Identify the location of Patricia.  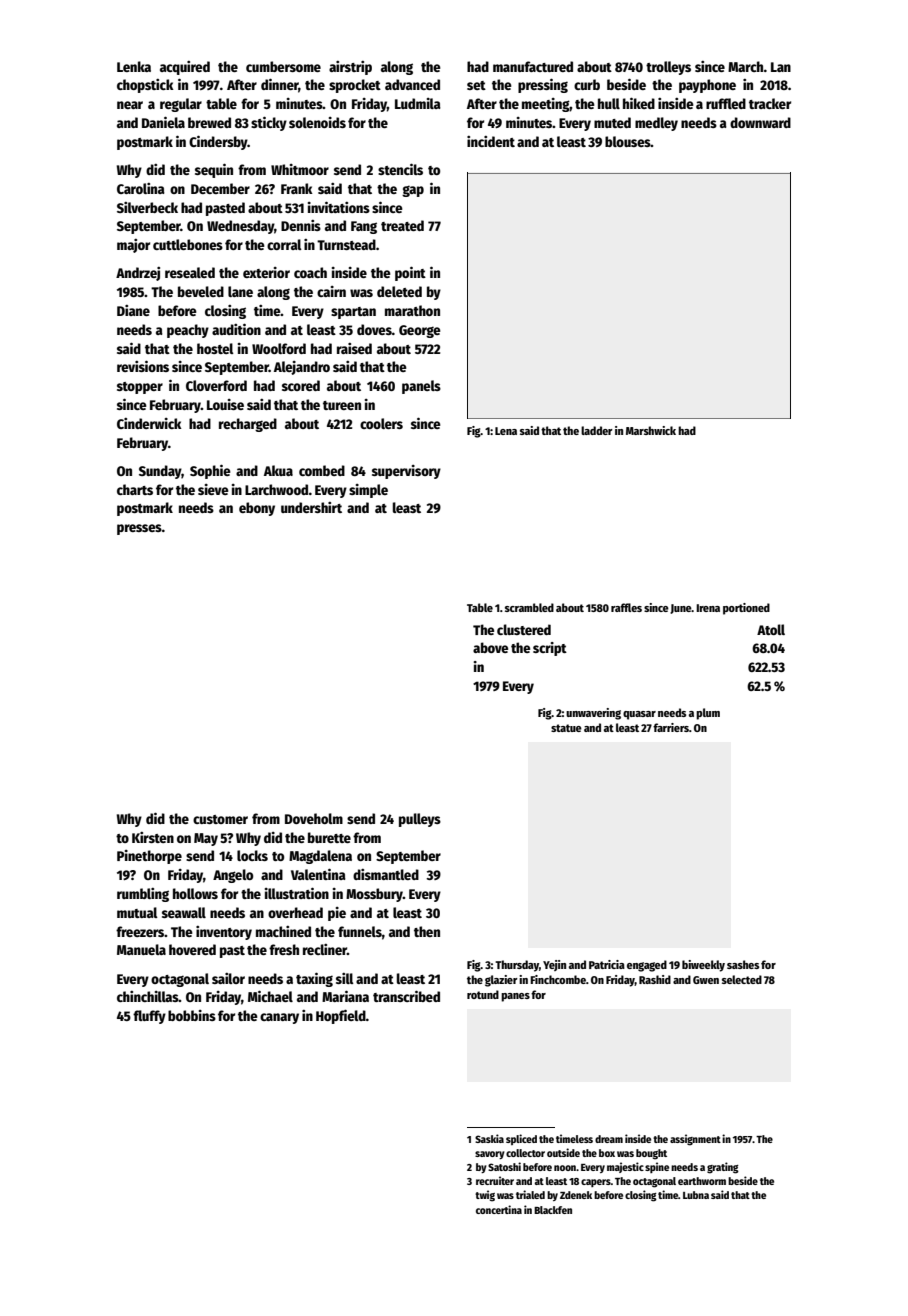
(607, 964).
